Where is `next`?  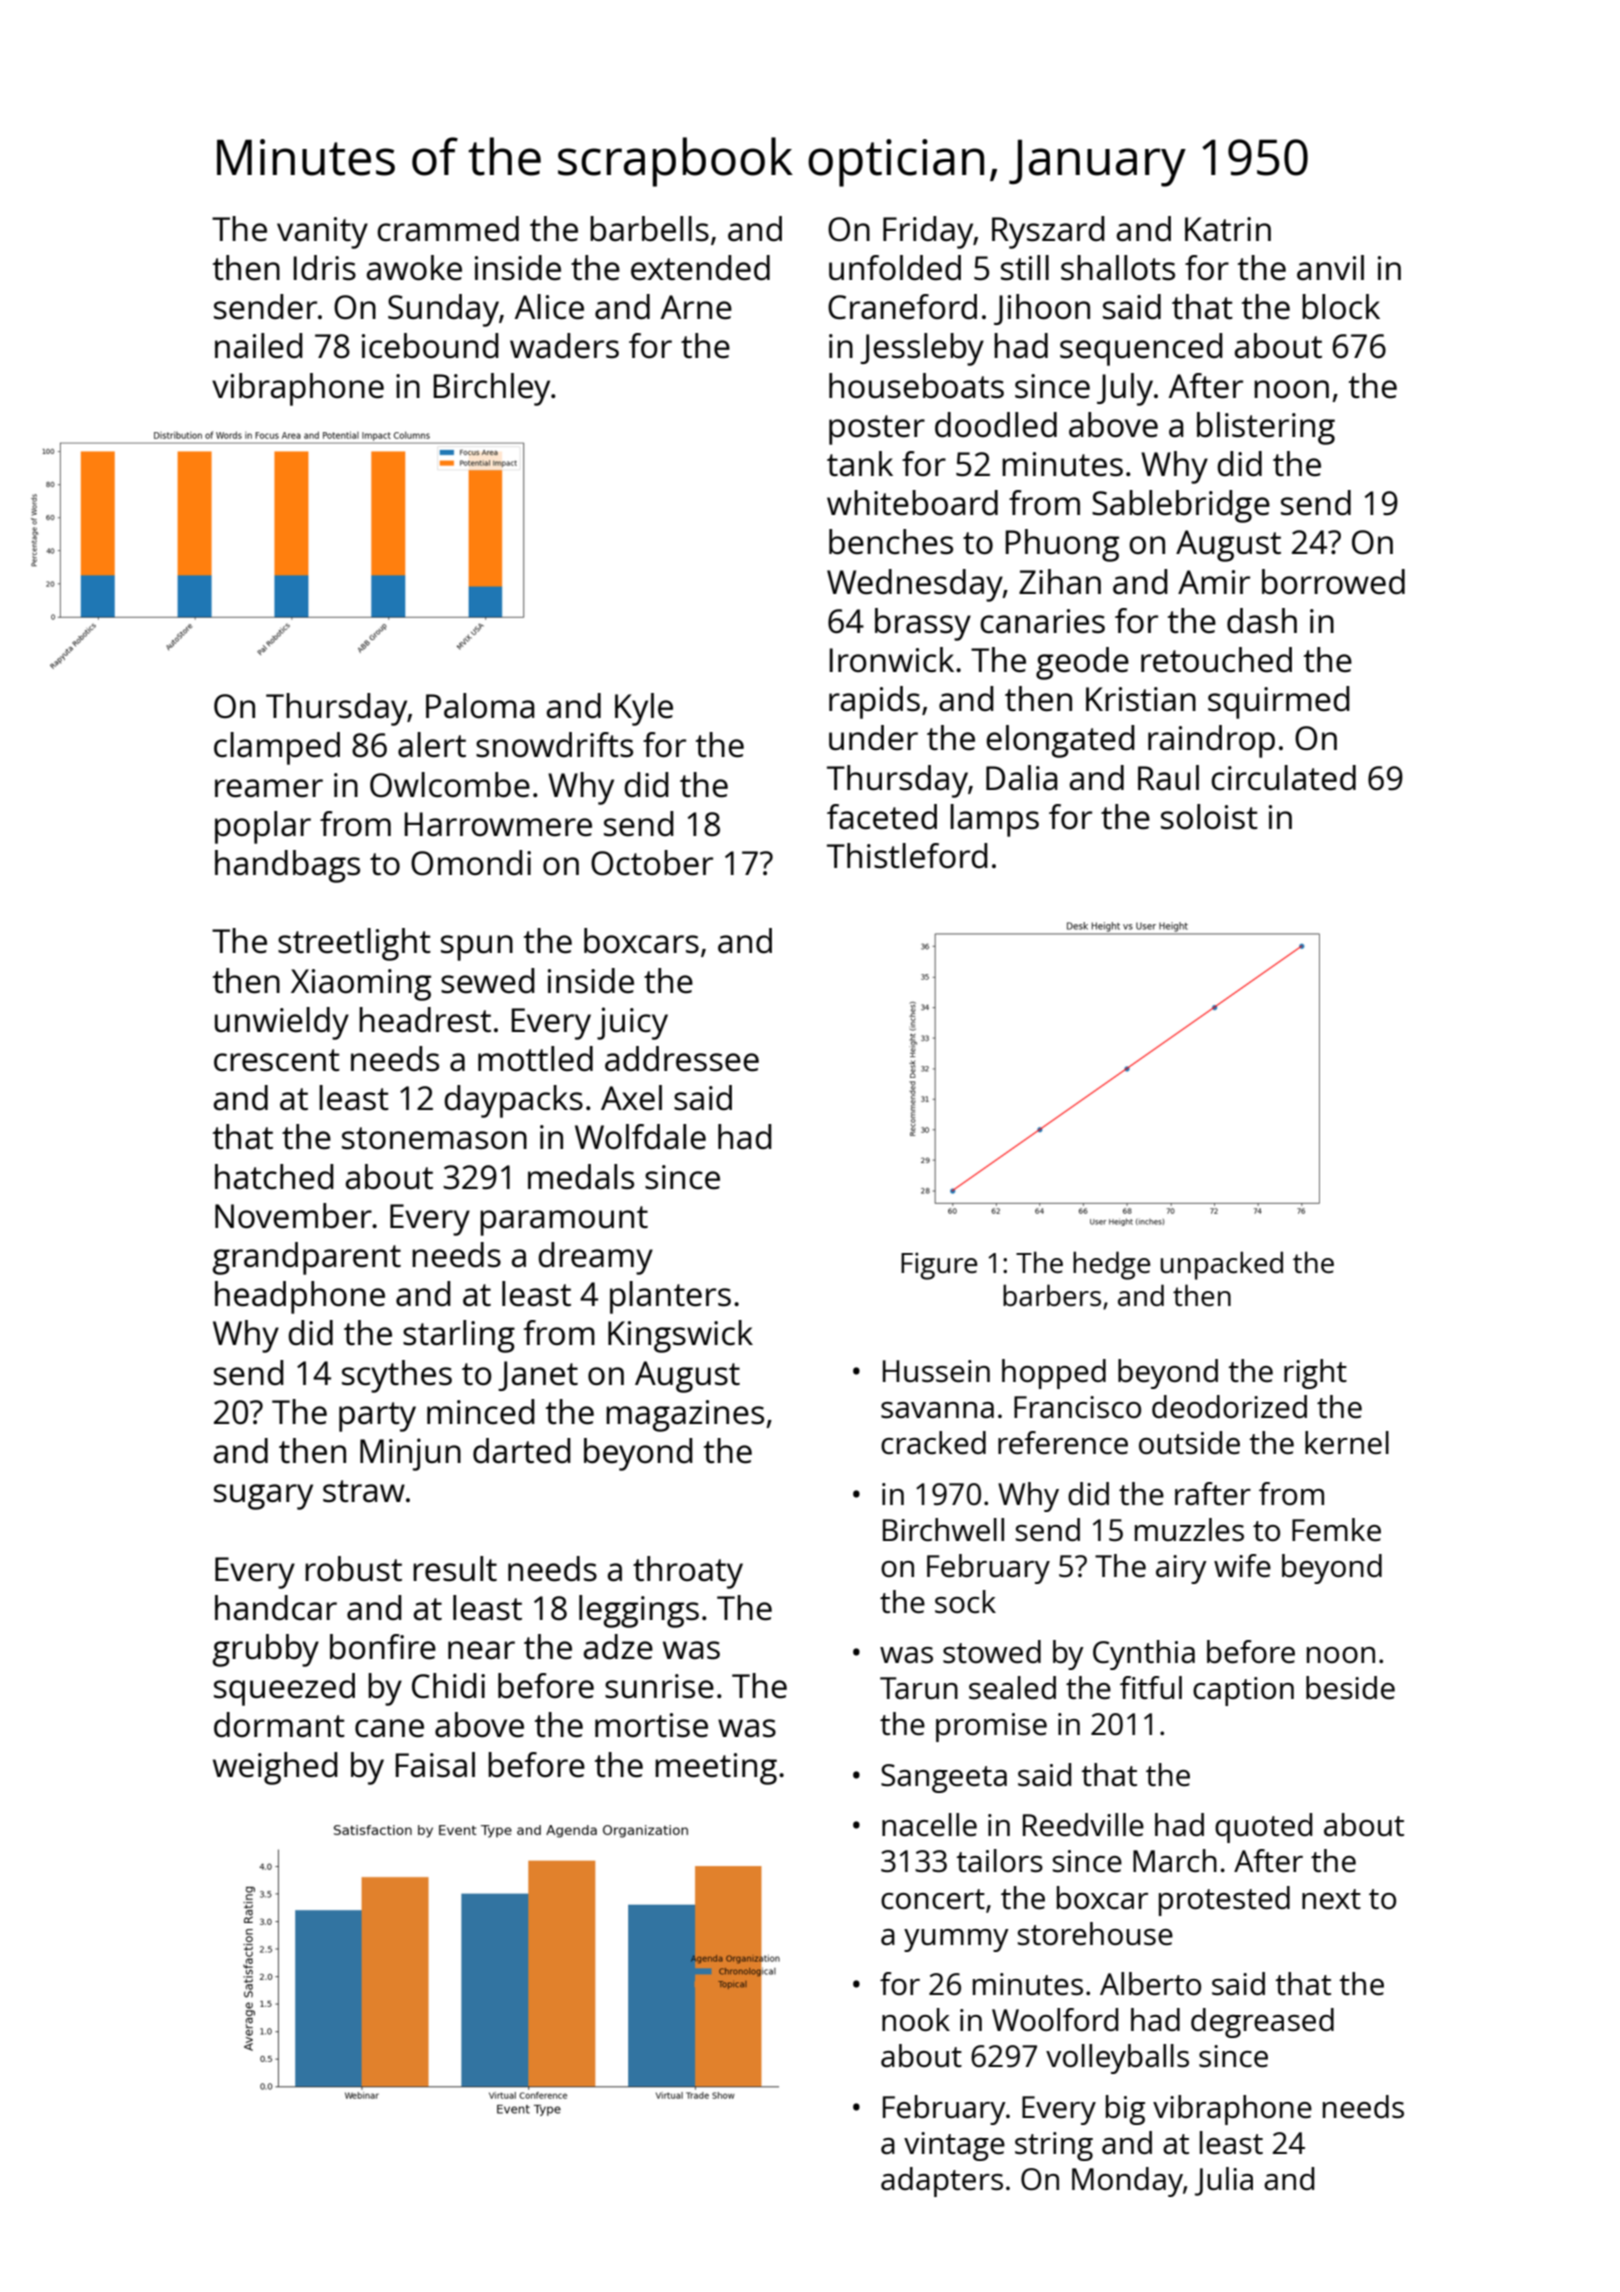 next is located at coordinates (1331, 1899).
